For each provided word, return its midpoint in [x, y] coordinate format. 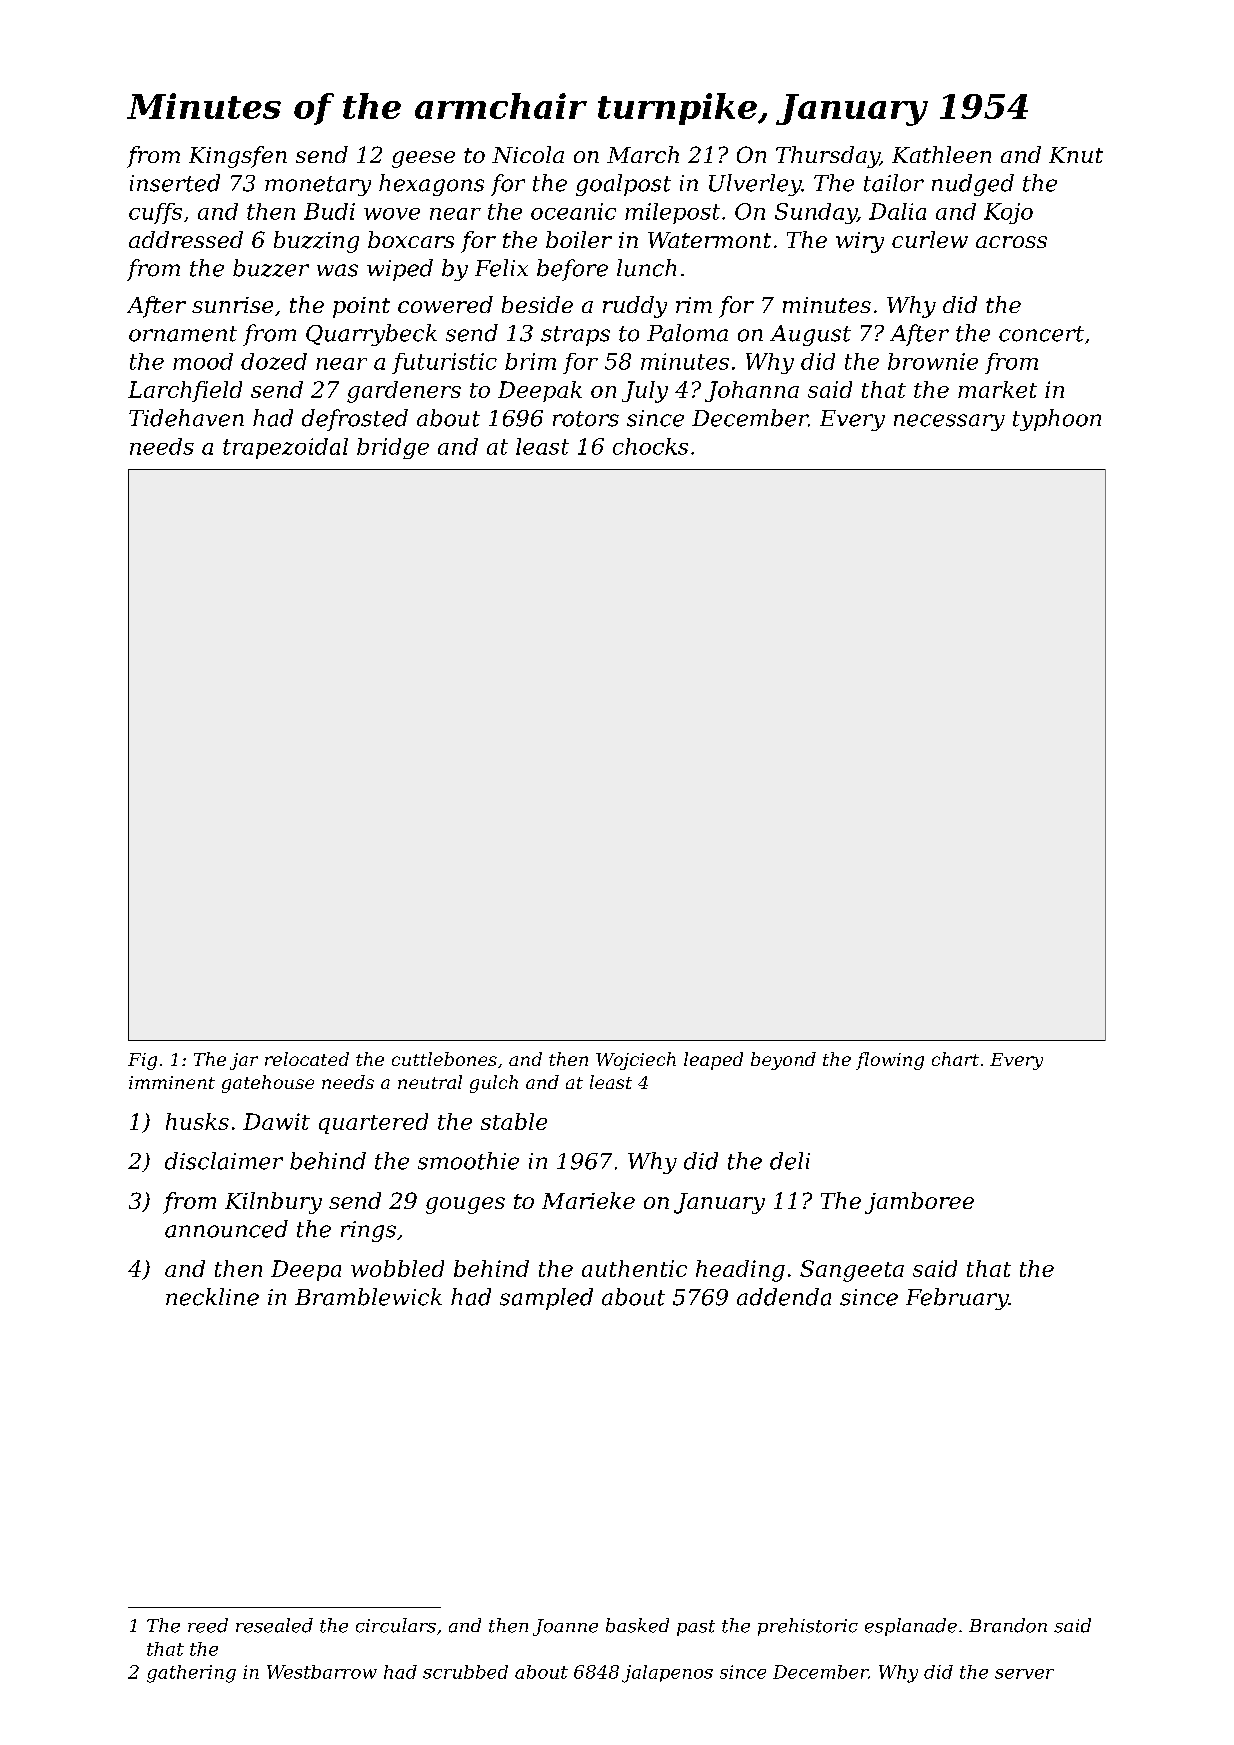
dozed [274, 361]
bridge [393, 448]
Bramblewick [368, 1297]
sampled [546, 1299]
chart [955, 1059]
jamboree [919, 1203]
